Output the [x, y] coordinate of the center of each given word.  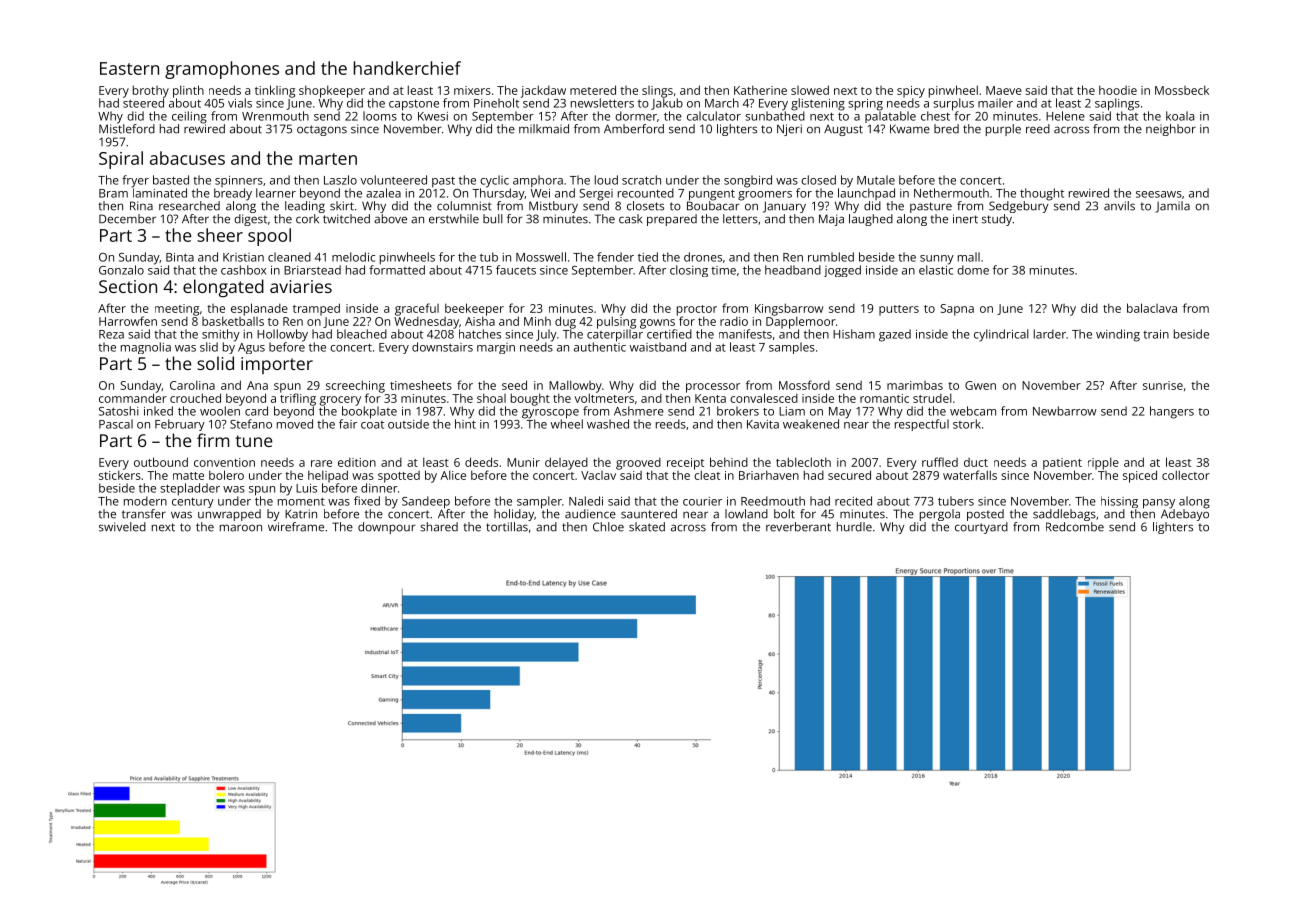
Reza [111, 334]
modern [145, 501]
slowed [810, 90]
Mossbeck [1182, 90]
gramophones [222, 70]
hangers [1172, 412]
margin [496, 348]
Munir [523, 462]
